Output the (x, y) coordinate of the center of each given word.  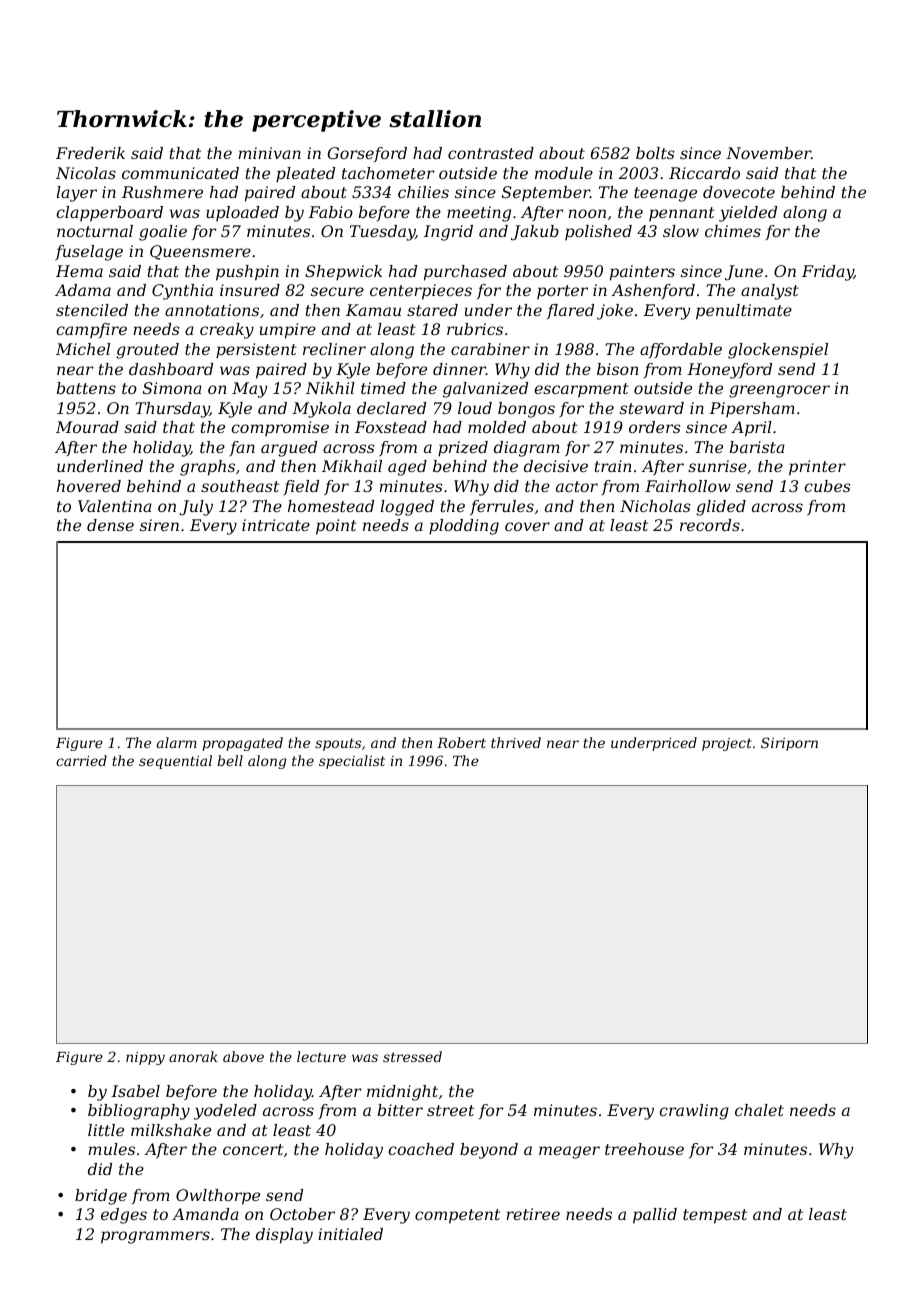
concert (253, 1149)
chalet (759, 1110)
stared (432, 310)
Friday (828, 273)
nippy (145, 1058)
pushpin (247, 273)
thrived (516, 742)
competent (457, 1216)
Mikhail (352, 466)
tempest (715, 1216)
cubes (827, 486)
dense (110, 525)
